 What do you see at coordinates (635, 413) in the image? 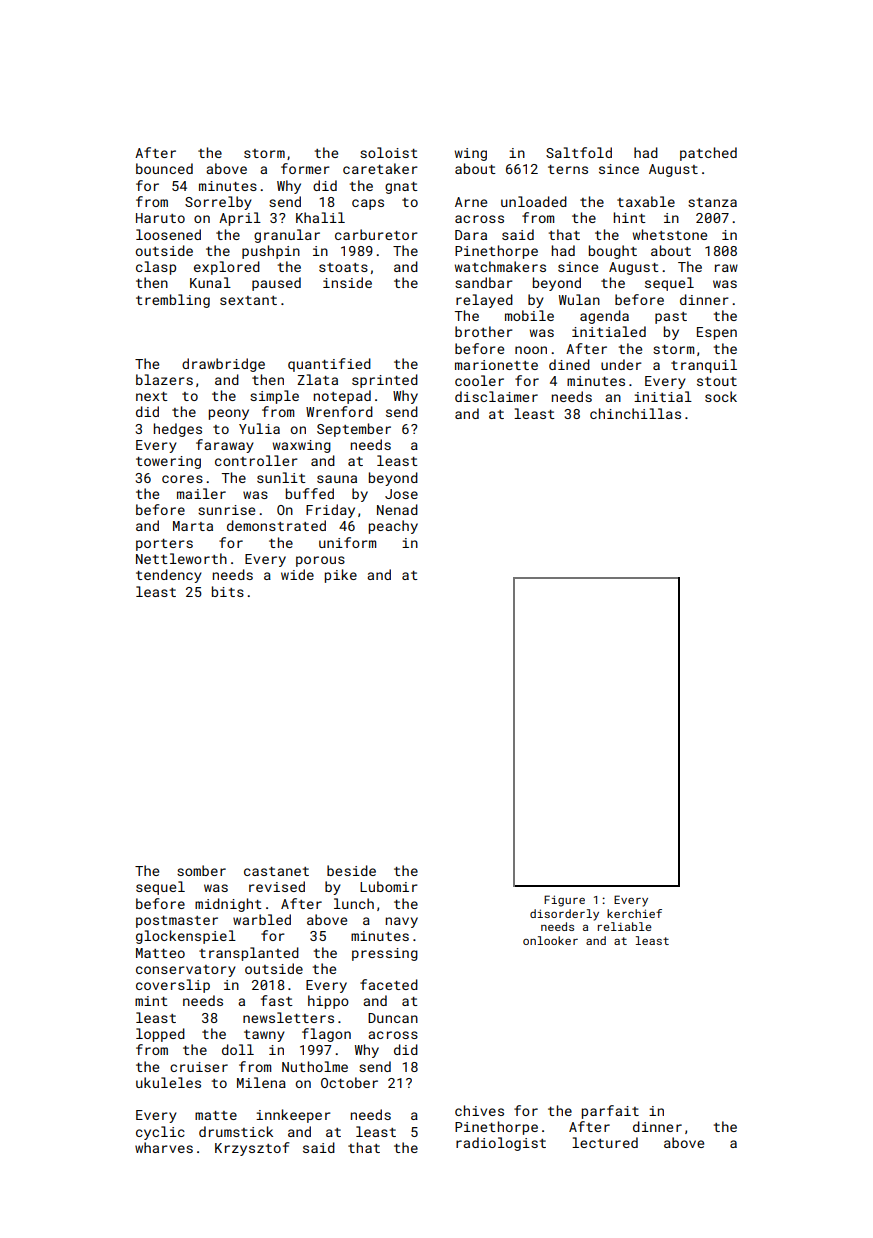
I see `chinchillas` at bounding box center [635, 413].
